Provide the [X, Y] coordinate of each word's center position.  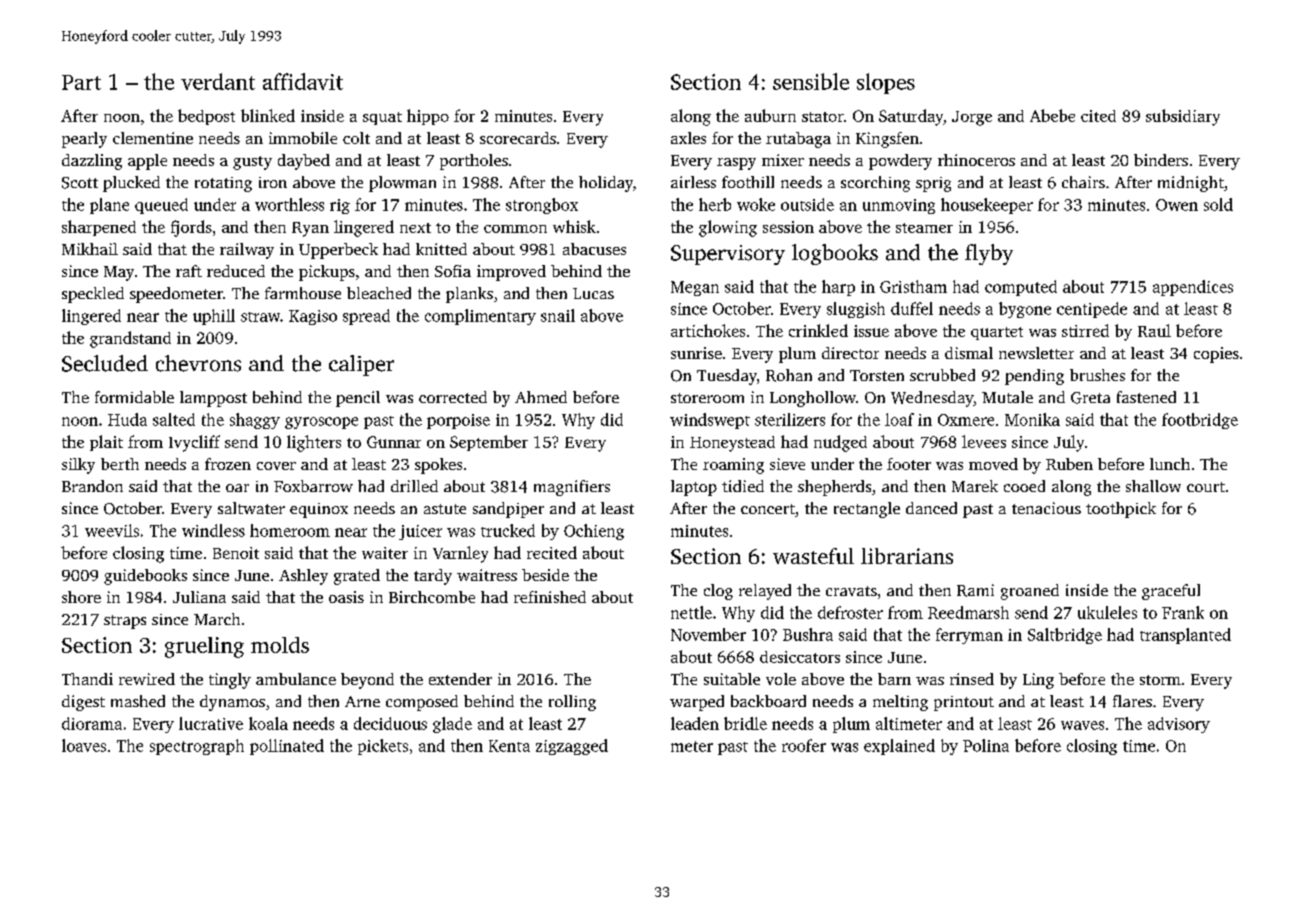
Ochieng [594, 532]
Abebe [1052, 115]
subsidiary [1183, 117]
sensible [811, 81]
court [1206, 487]
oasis [346, 597]
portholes [474, 162]
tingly [230, 681]
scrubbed [942, 375]
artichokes [708, 330]
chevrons [198, 363]
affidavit [303, 81]
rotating [223, 184]
